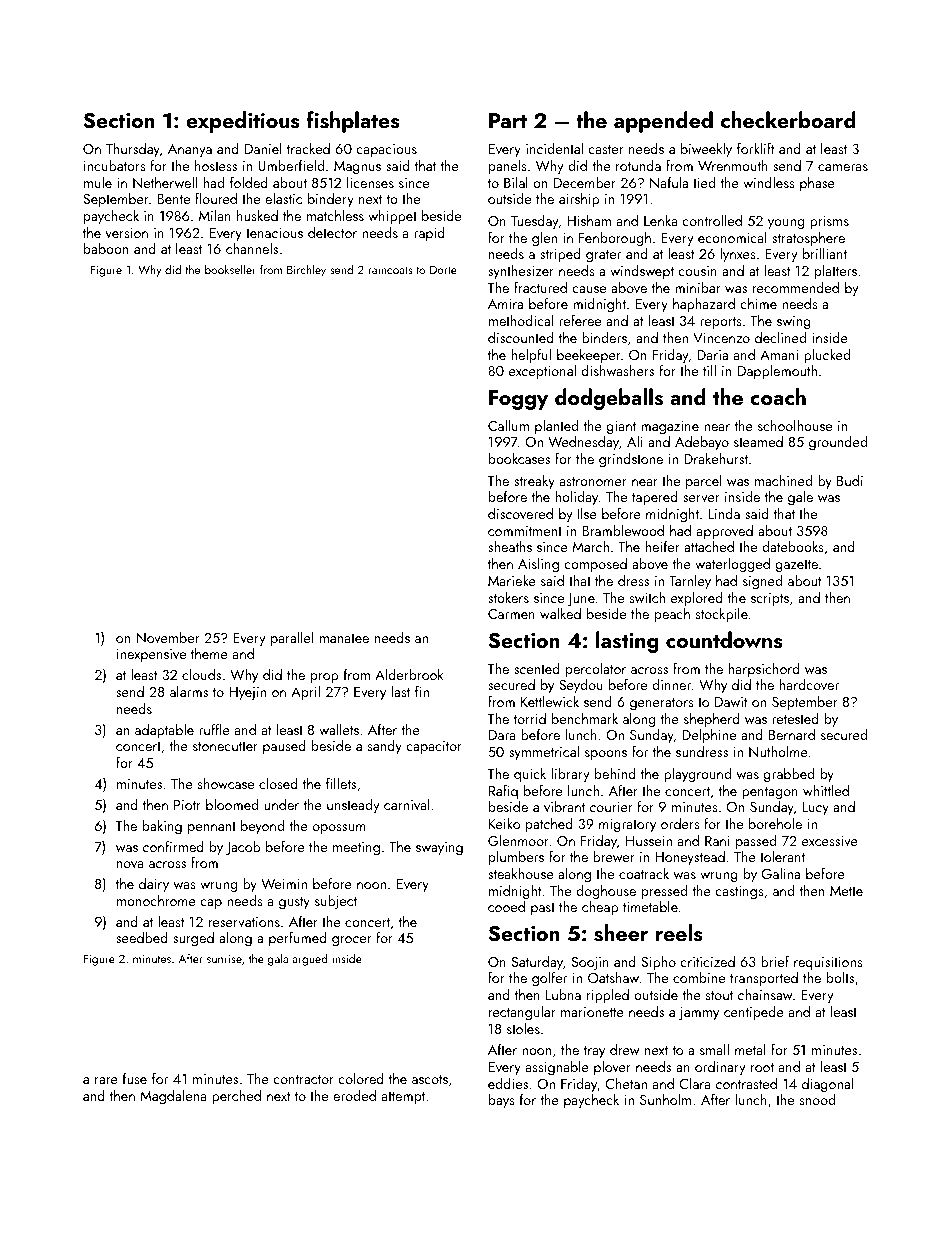  Describe the element at coordinates (538, 565) in the screenshot. I see `Aisling` at that location.
